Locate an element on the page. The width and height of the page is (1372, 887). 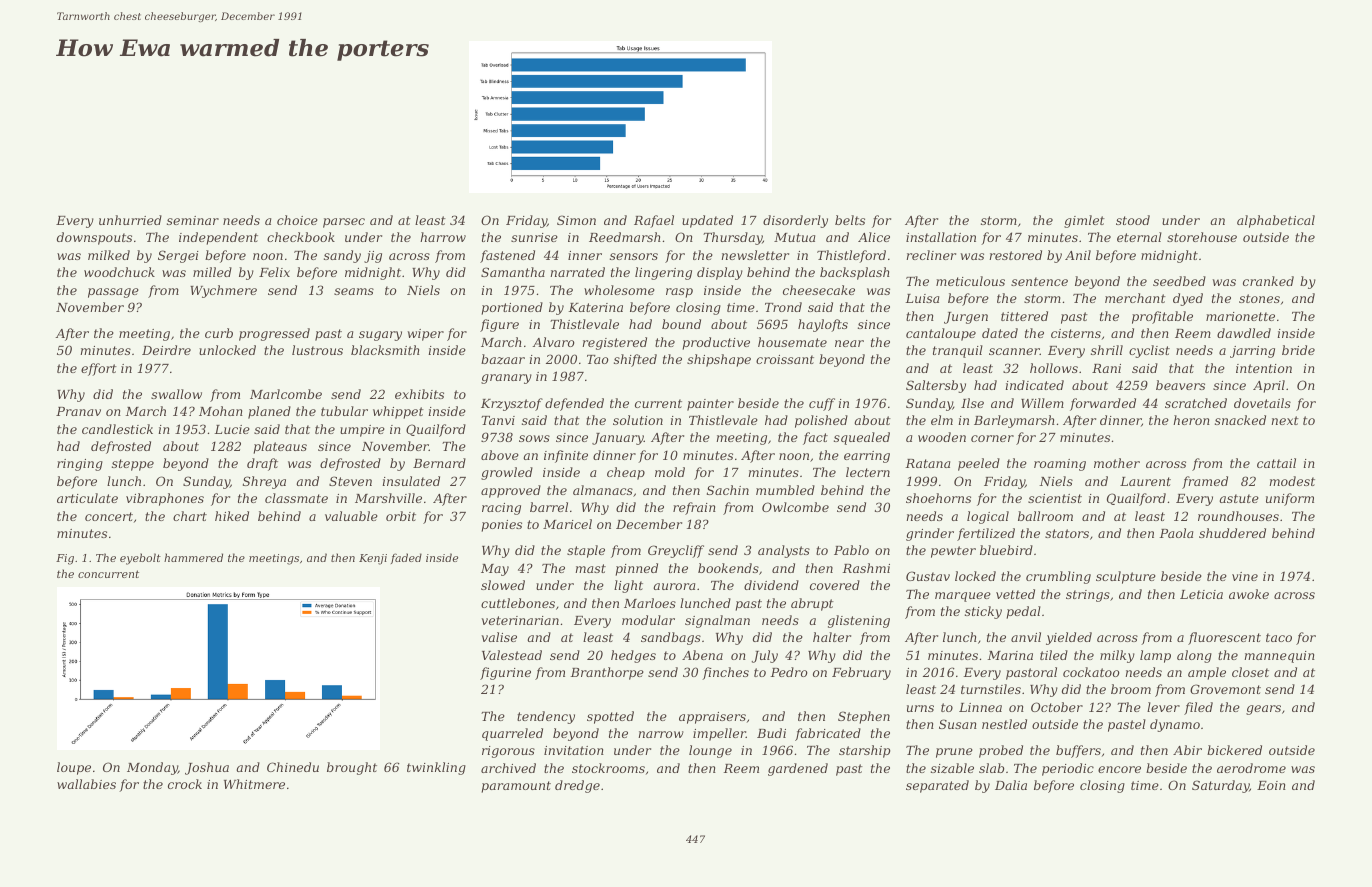
Pranav is located at coordinates (78, 411).
